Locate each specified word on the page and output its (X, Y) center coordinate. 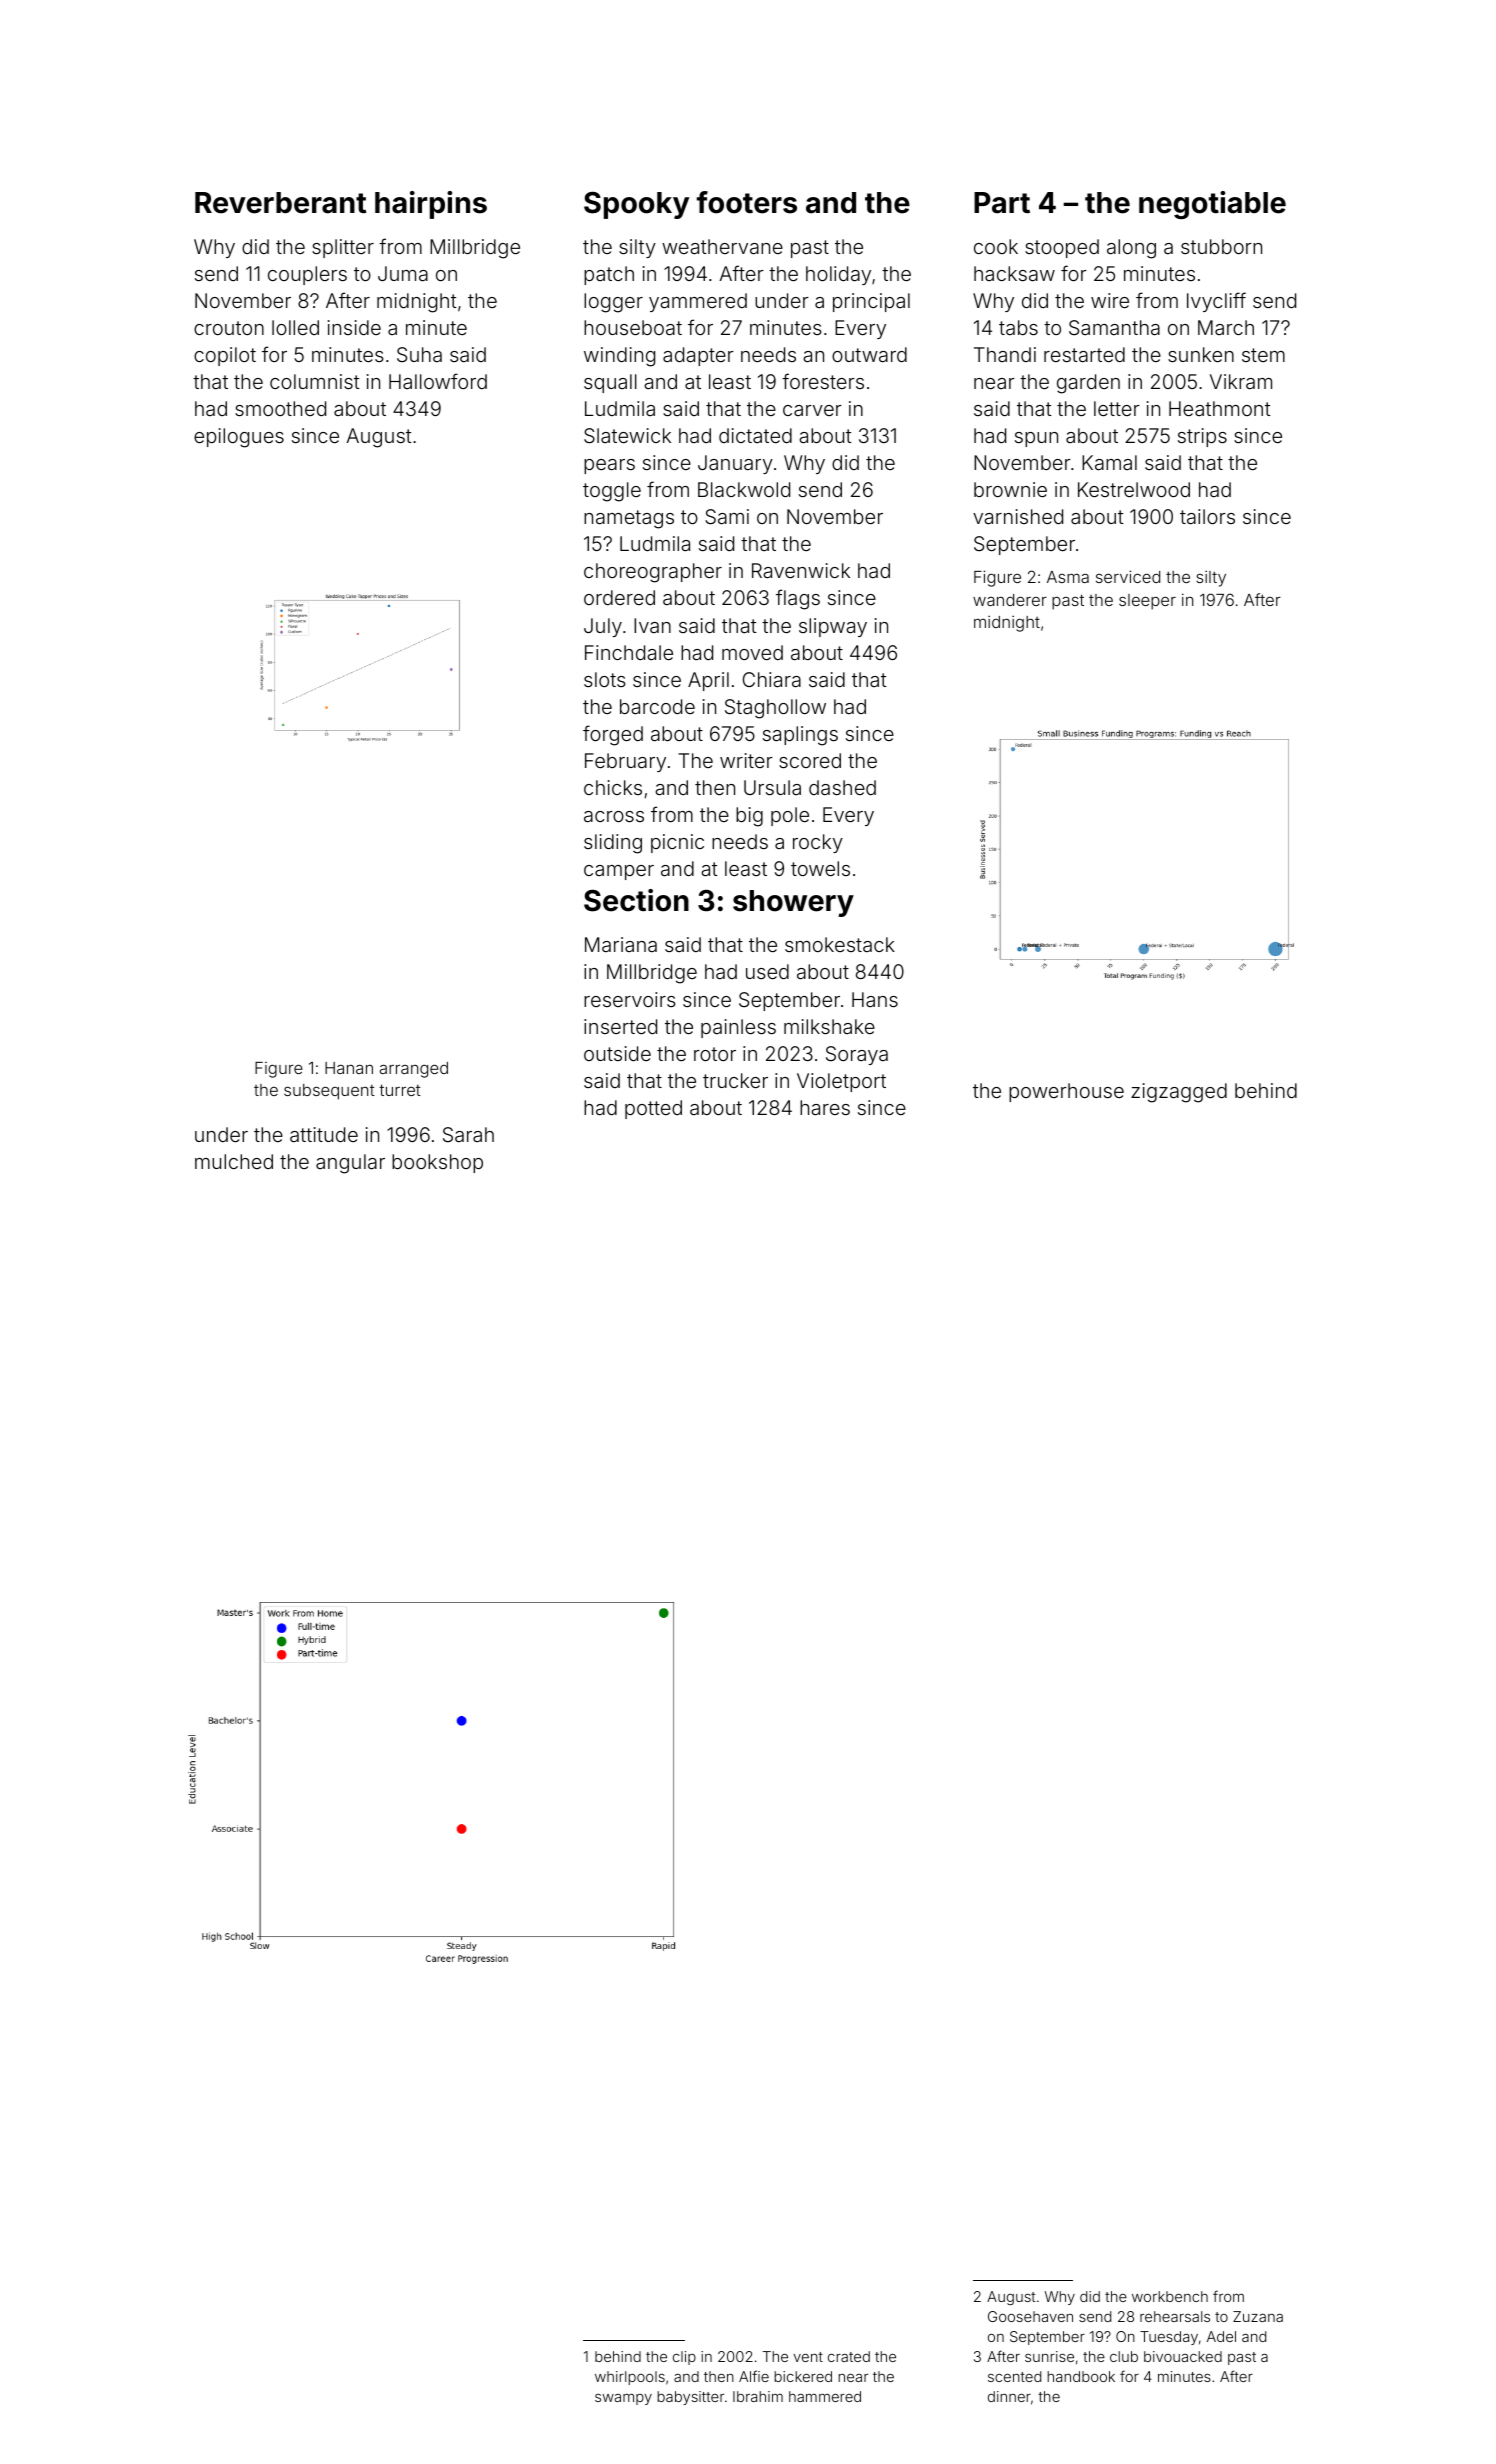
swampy (623, 2399)
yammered (698, 302)
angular (350, 1164)
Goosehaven (1030, 2316)
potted (653, 1109)
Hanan (349, 1068)
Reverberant (280, 203)
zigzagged (1179, 1093)
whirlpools (630, 2378)
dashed (842, 787)
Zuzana (1258, 2316)
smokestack (840, 944)
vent (808, 2357)
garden (1088, 384)
